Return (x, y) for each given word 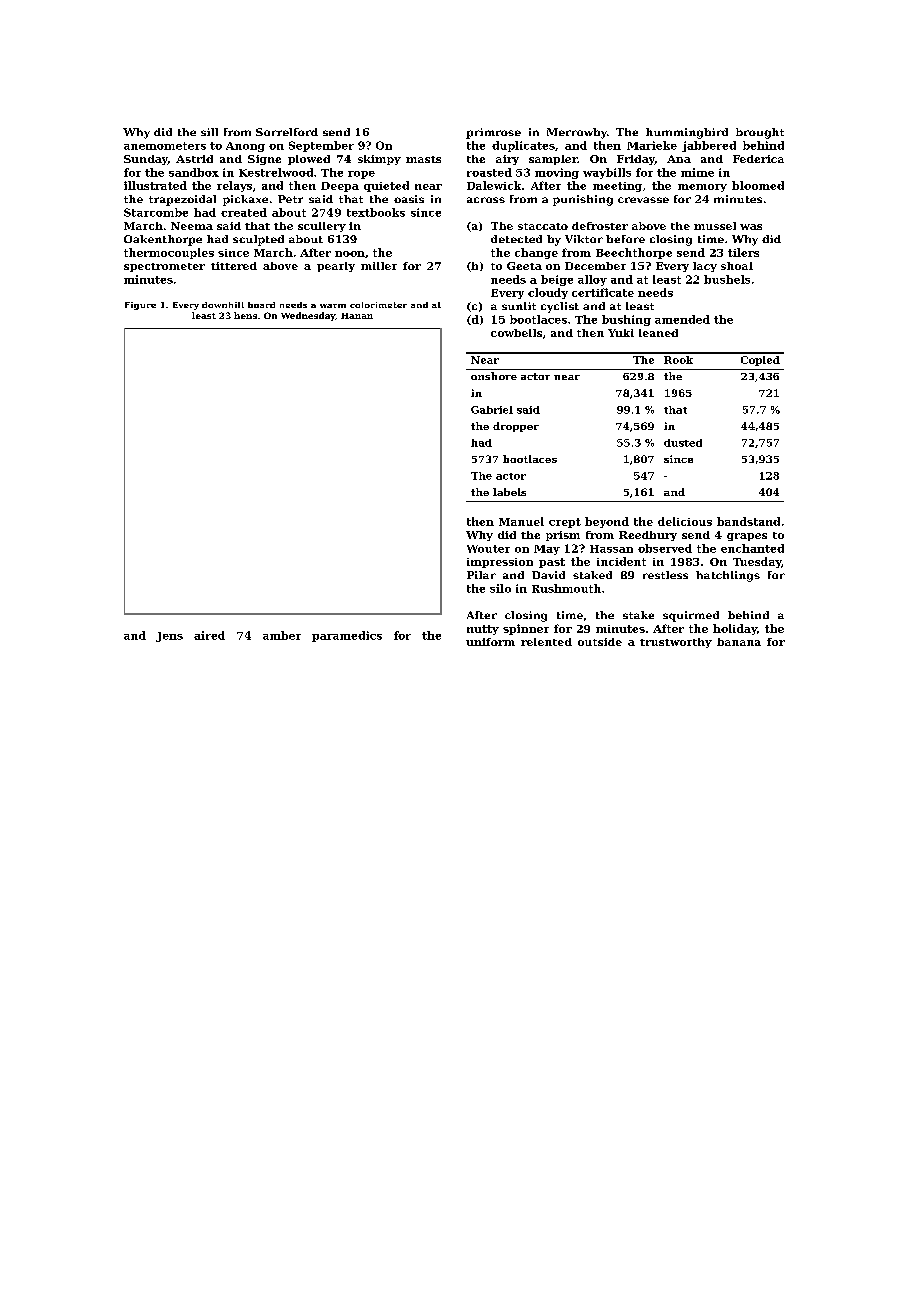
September (321, 146)
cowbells (516, 333)
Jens (169, 637)
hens (245, 315)
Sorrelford (287, 132)
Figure (140, 306)
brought (760, 133)
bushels (727, 279)
